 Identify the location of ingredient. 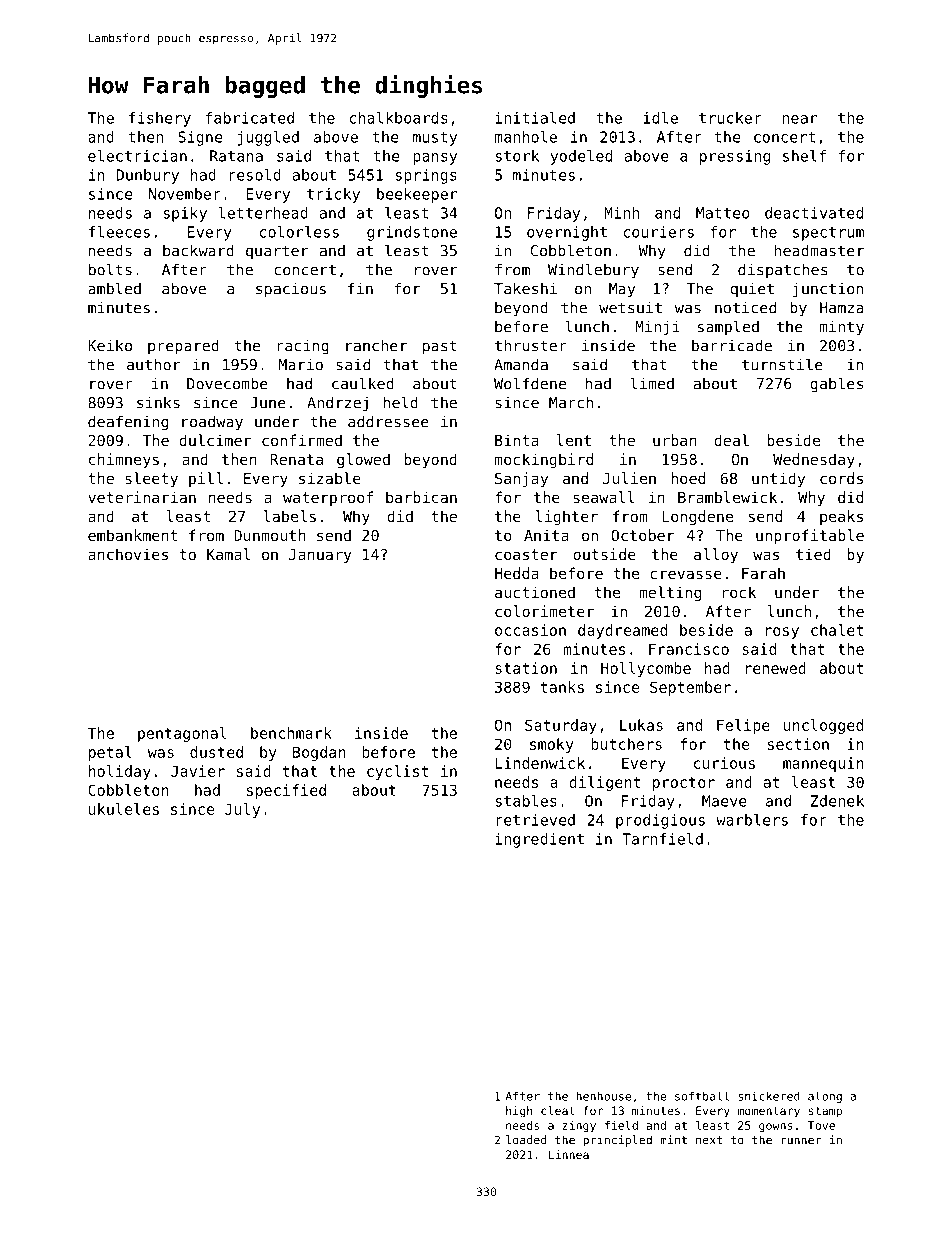
(539, 840).
